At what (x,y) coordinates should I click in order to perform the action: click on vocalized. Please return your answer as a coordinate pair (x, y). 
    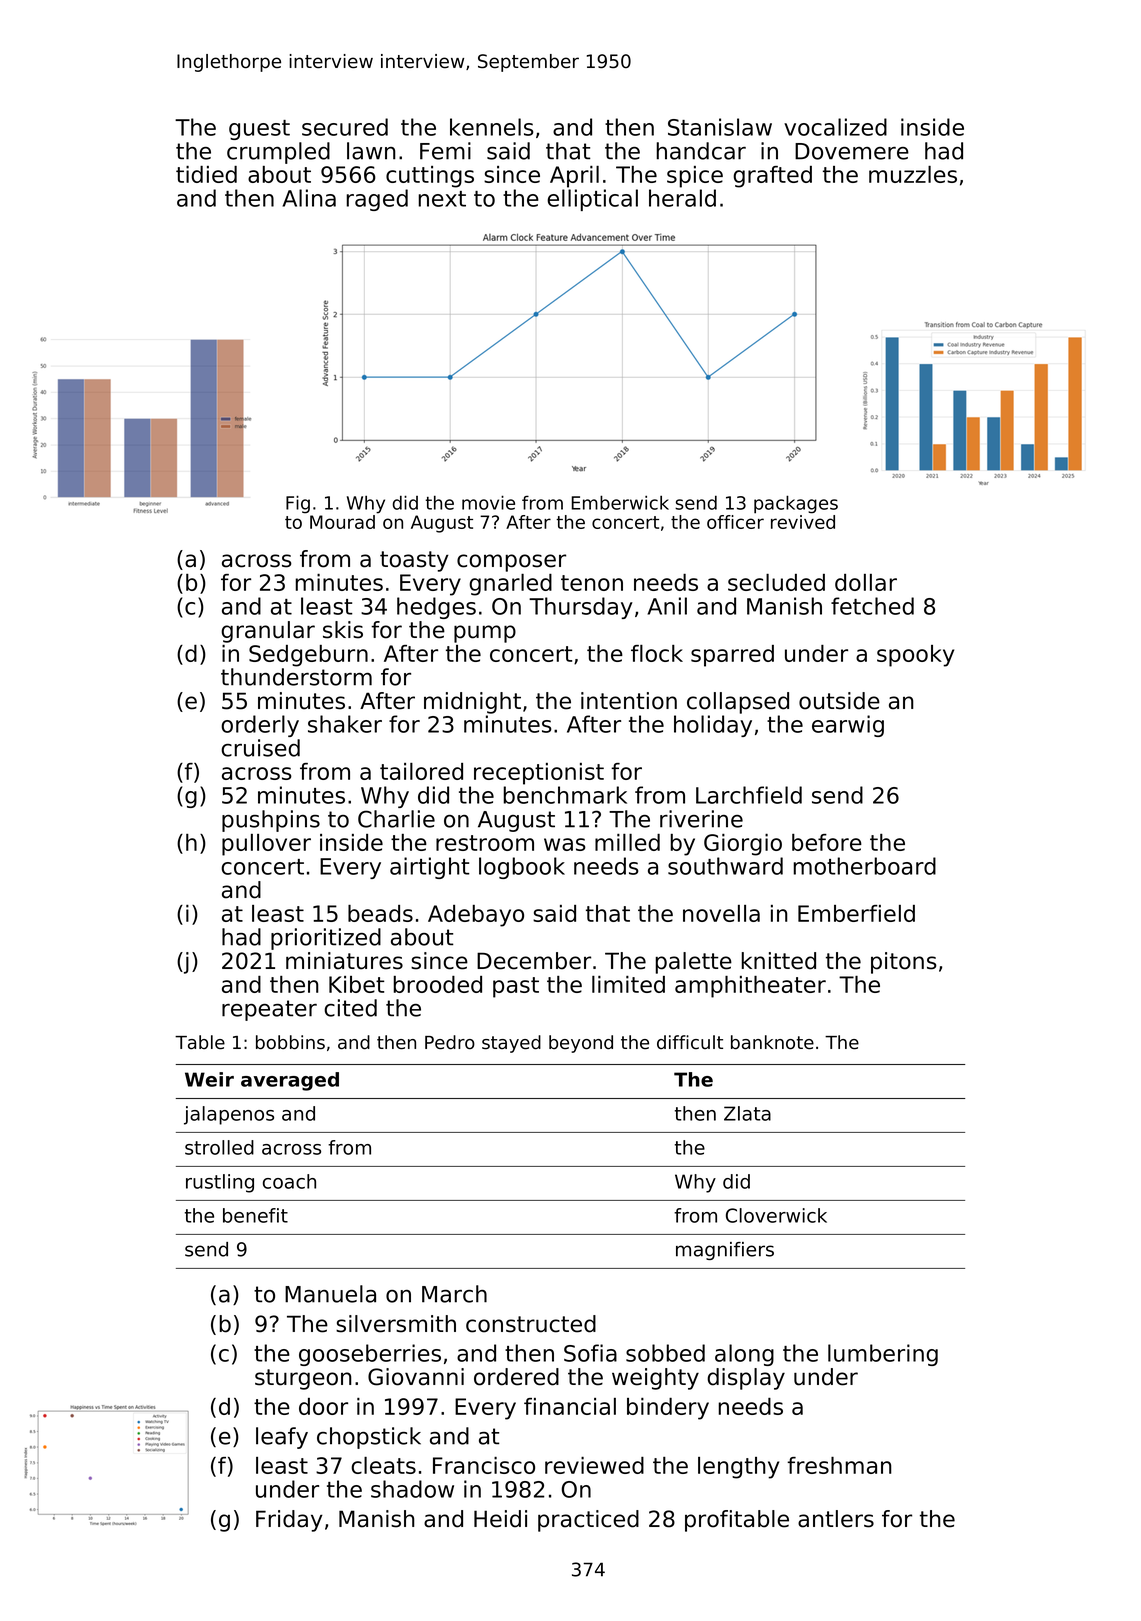
    Looking at the image, I should click on (835, 127).
